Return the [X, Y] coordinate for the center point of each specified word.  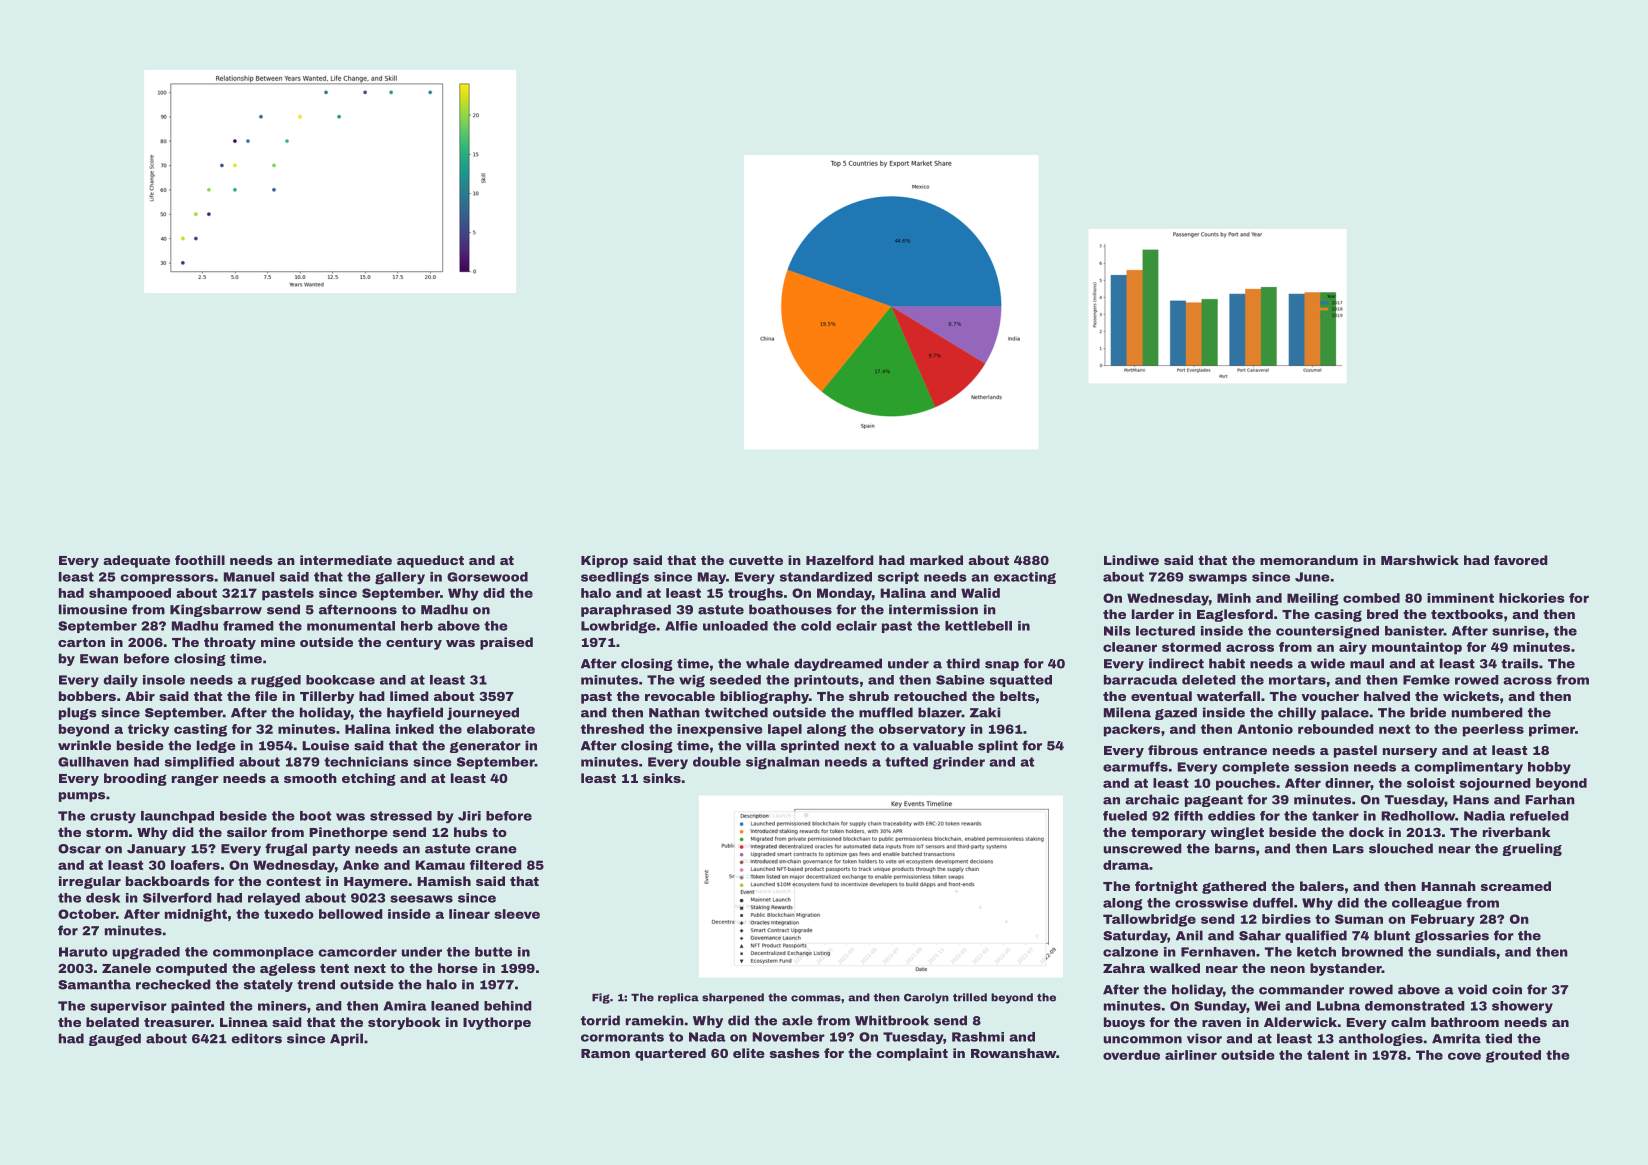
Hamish [444, 881]
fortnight [1166, 887]
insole [164, 680]
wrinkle [84, 745]
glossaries [1452, 936]
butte [493, 952]
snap [1002, 666]
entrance [1235, 750]
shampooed [130, 594]
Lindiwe [1131, 560]
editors [256, 1038]
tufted [906, 762]
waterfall [1228, 696]
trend [316, 984]
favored [1521, 560]
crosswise [1211, 903]
